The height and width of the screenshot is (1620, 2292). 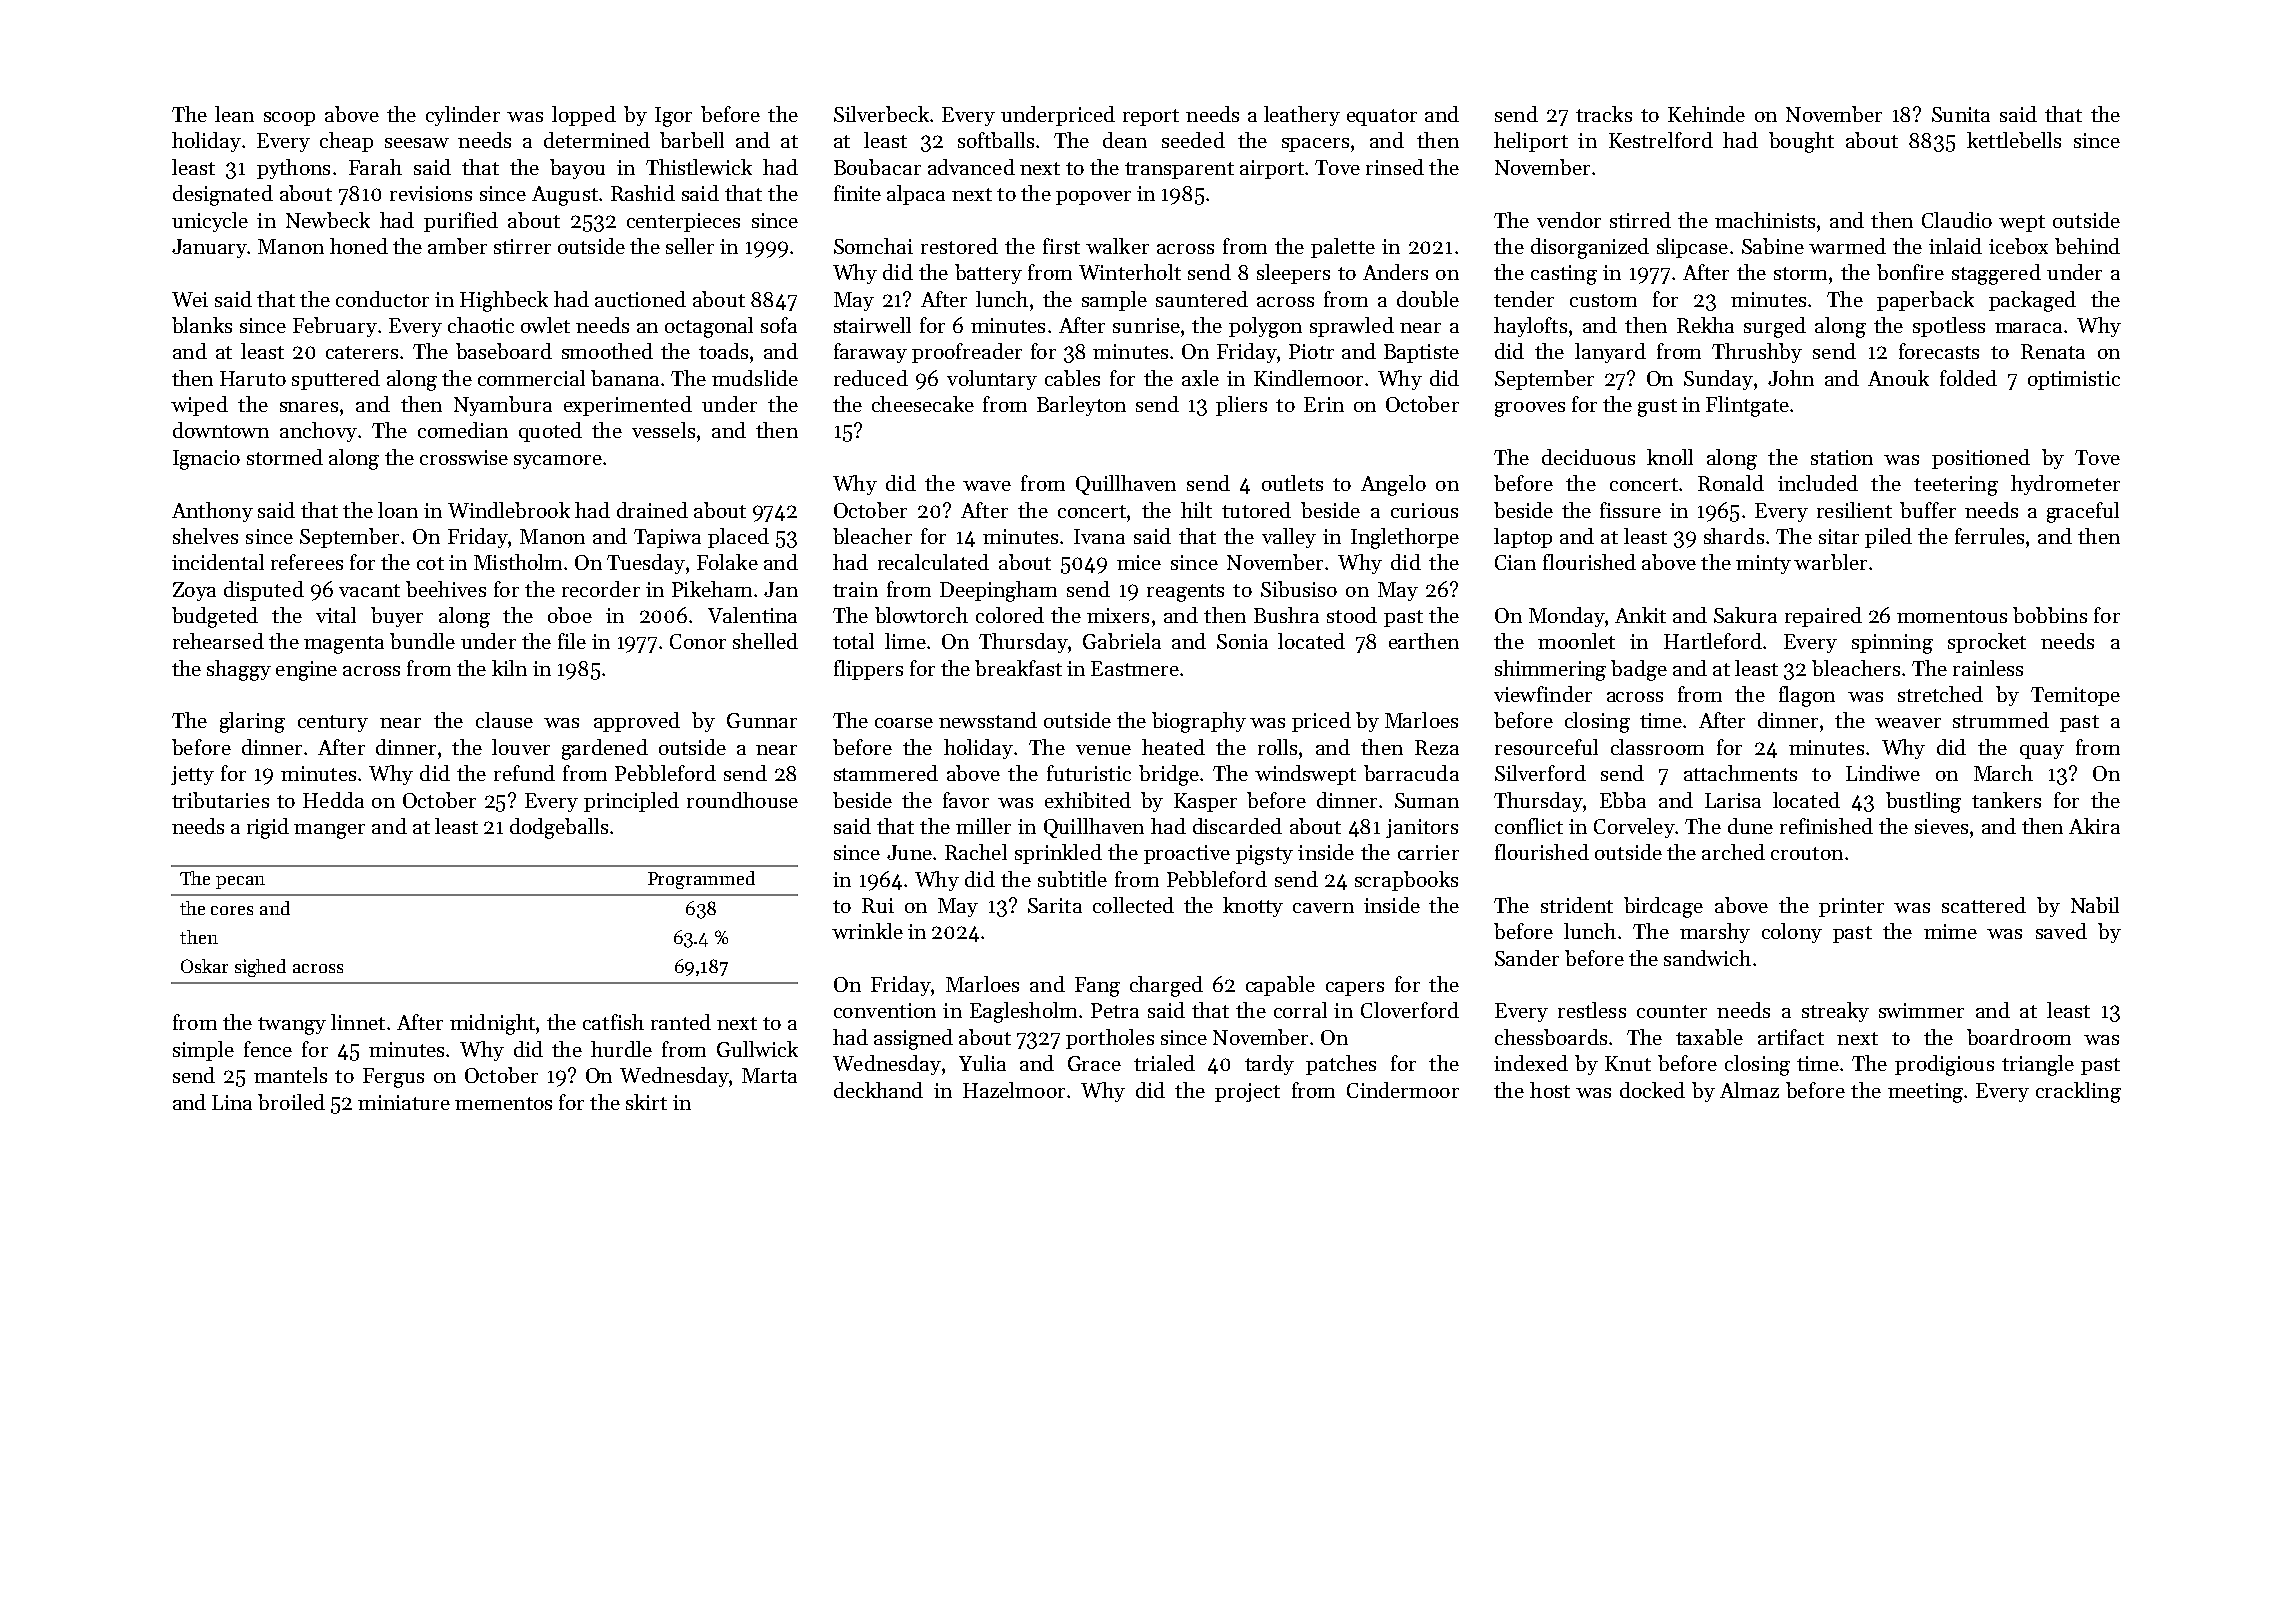 I want to click on Anthony, so click(x=212, y=512).
